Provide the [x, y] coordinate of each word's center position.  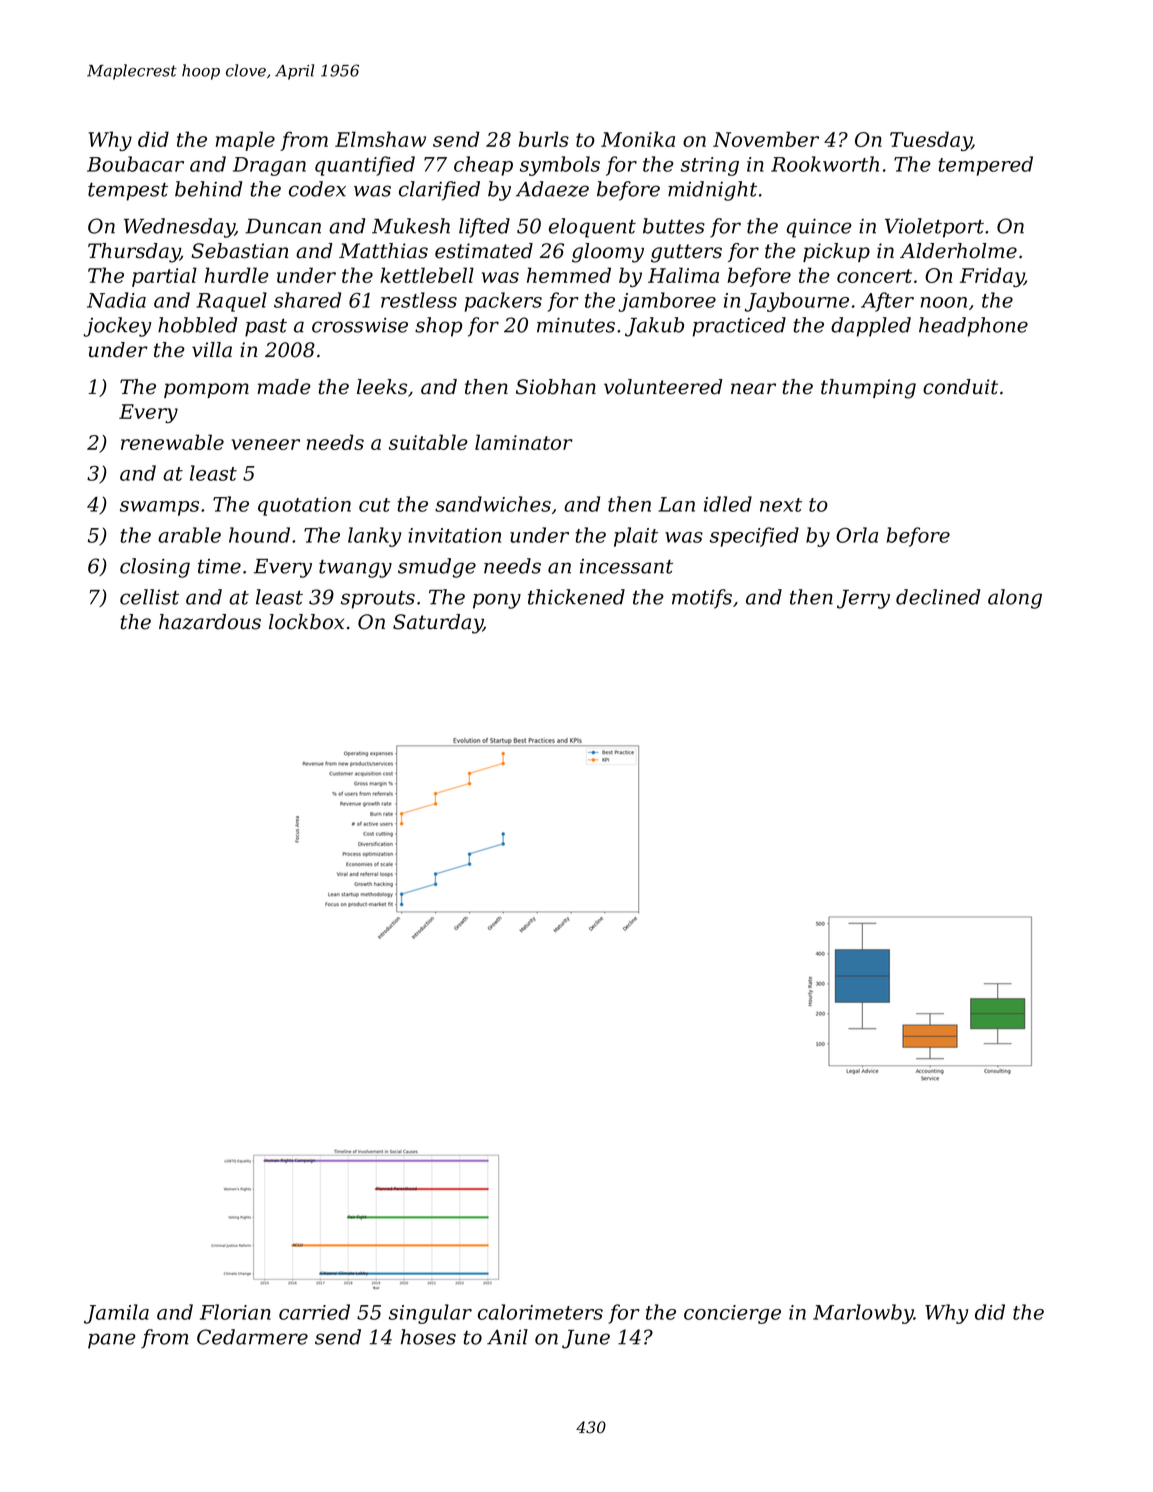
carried [314, 1312]
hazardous [210, 622]
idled [728, 504]
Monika [638, 139]
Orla [857, 535]
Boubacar [135, 164]
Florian [235, 1312]
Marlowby [863, 1314]
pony [497, 601]
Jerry [863, 599]
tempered [985, 166]
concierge [732, 1314]
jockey [117, 327]
